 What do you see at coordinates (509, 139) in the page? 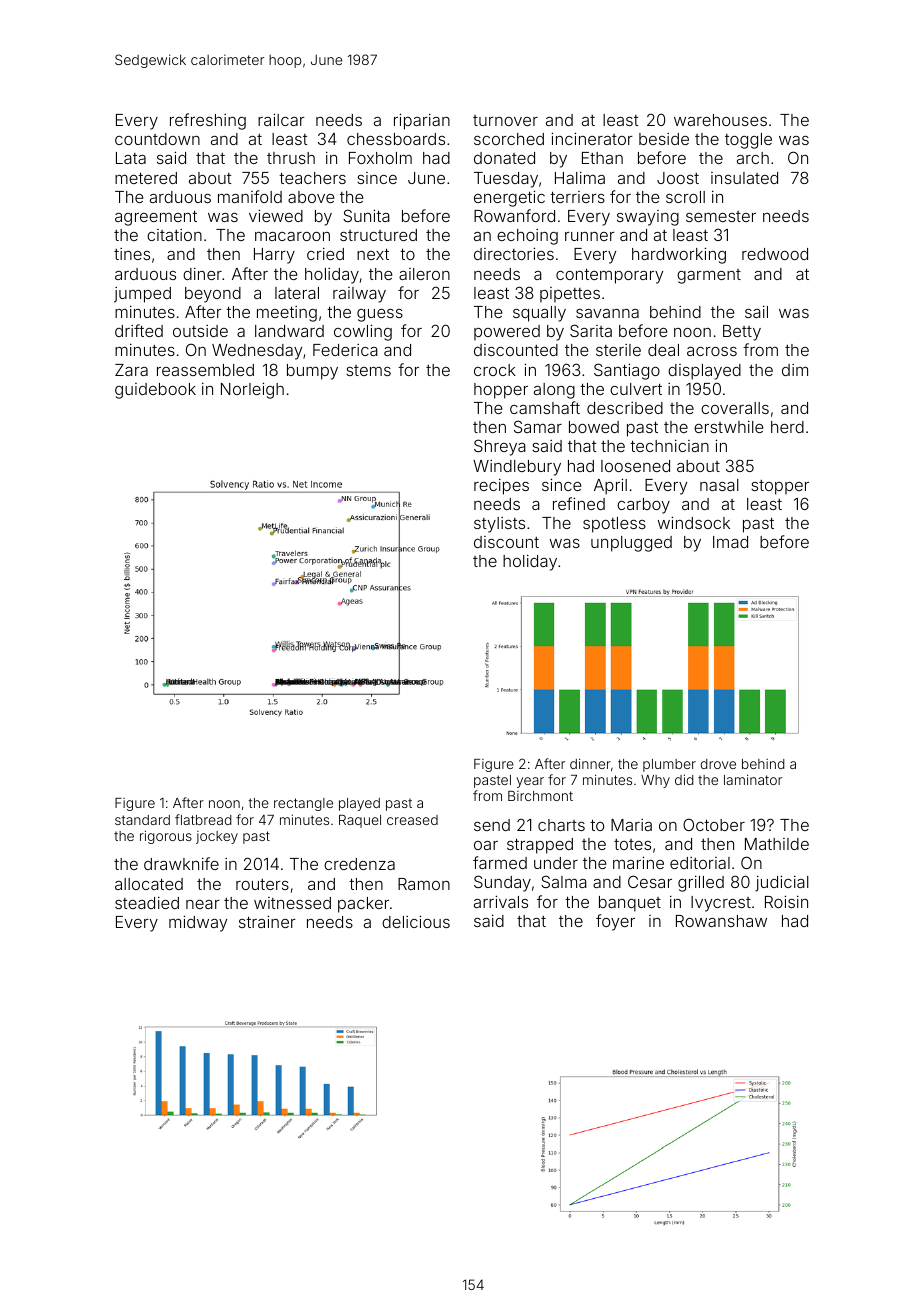
I see `scorched` at bounding box center [509, 139].
